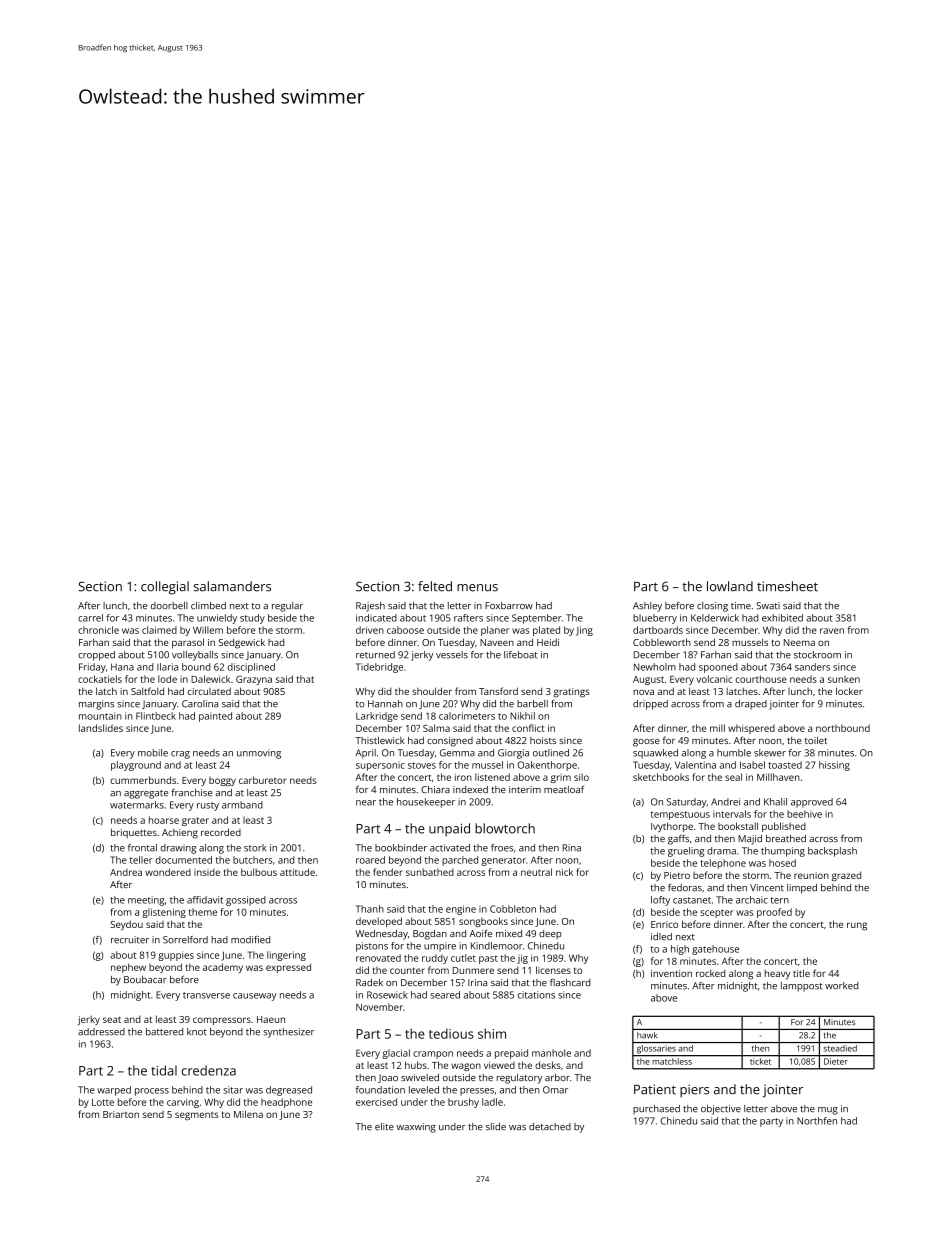  What do you see at coordinates (751, 729) in the screenshot?
I see `whispered` at bounding box center [751, 729].
